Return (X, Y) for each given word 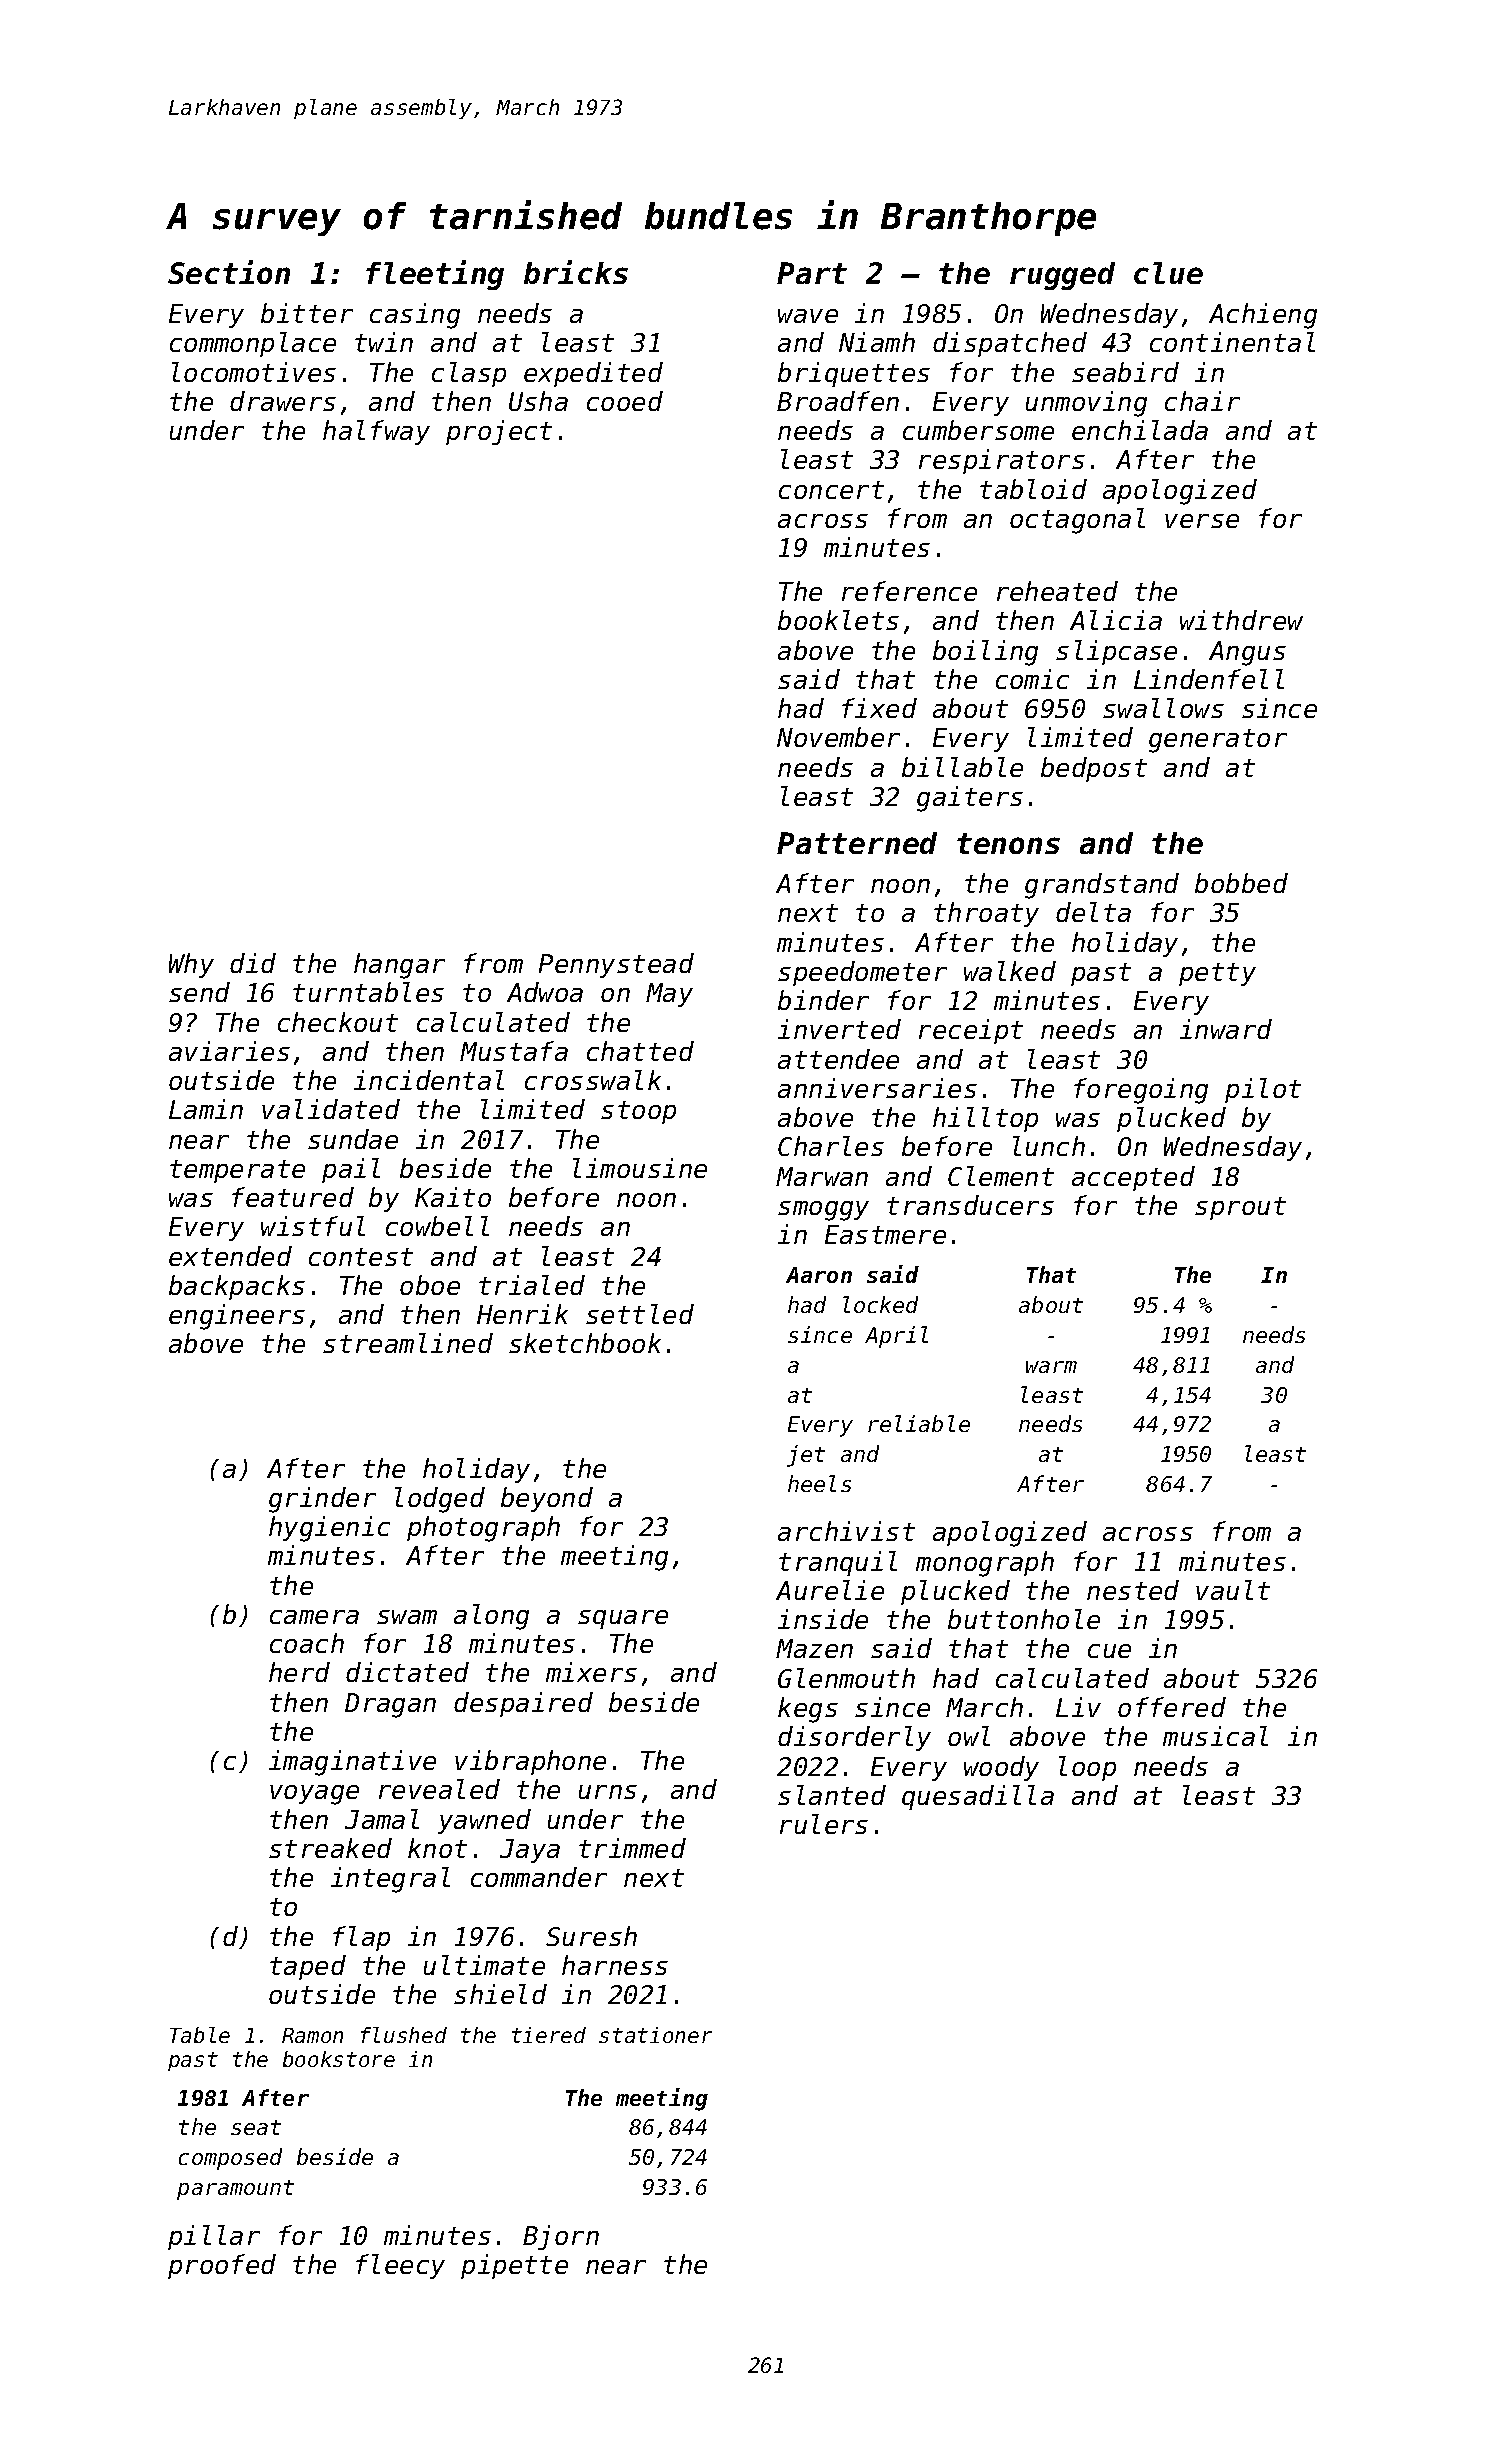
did (253, 963)
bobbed (1241, 883)
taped (308, 1967)
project (499, 432)
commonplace (253, 344)
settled (640, 1314)
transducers (970, 1205)
